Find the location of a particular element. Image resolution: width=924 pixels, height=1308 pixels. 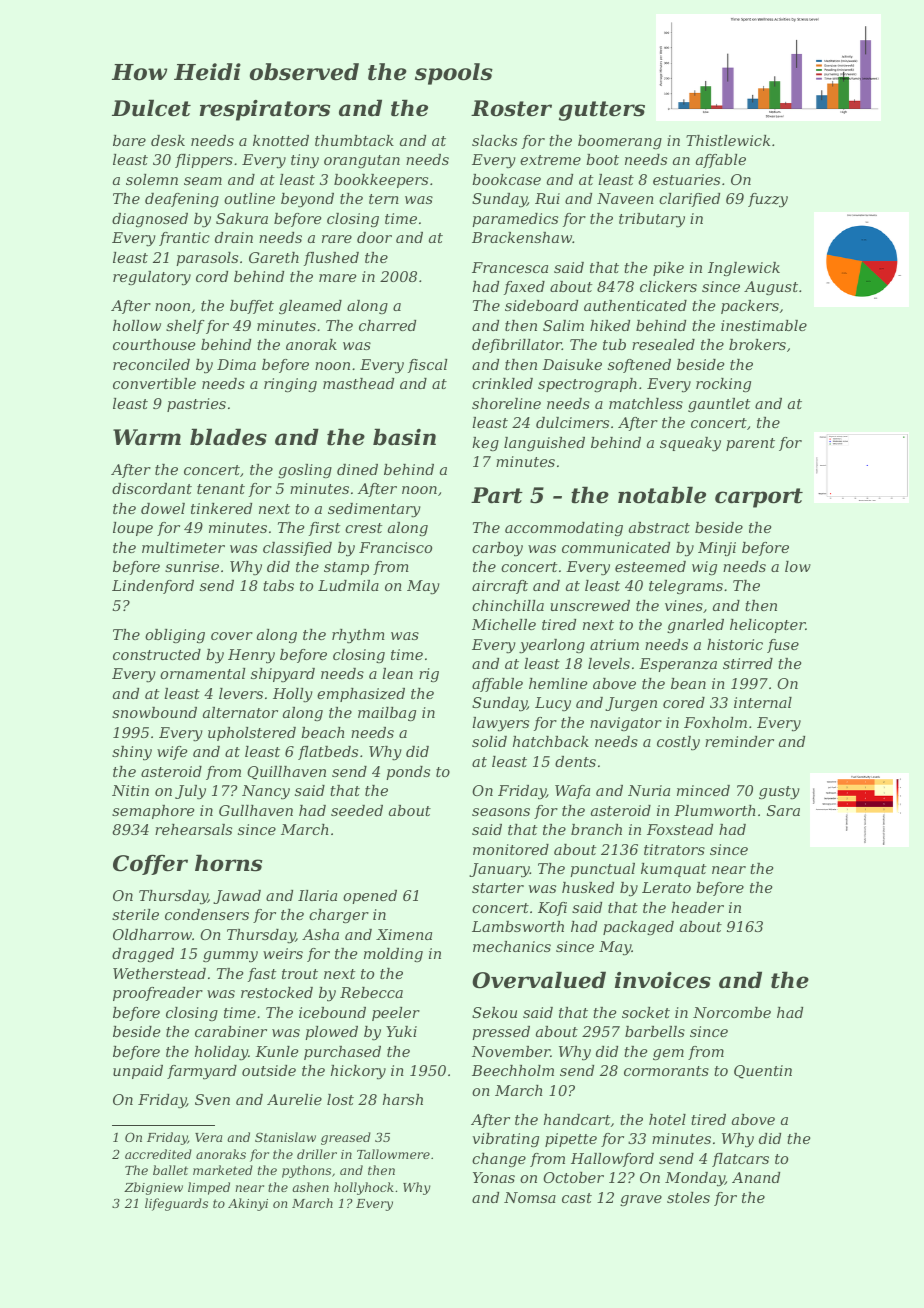

Rebecca is located at coordinates (371, 992).
